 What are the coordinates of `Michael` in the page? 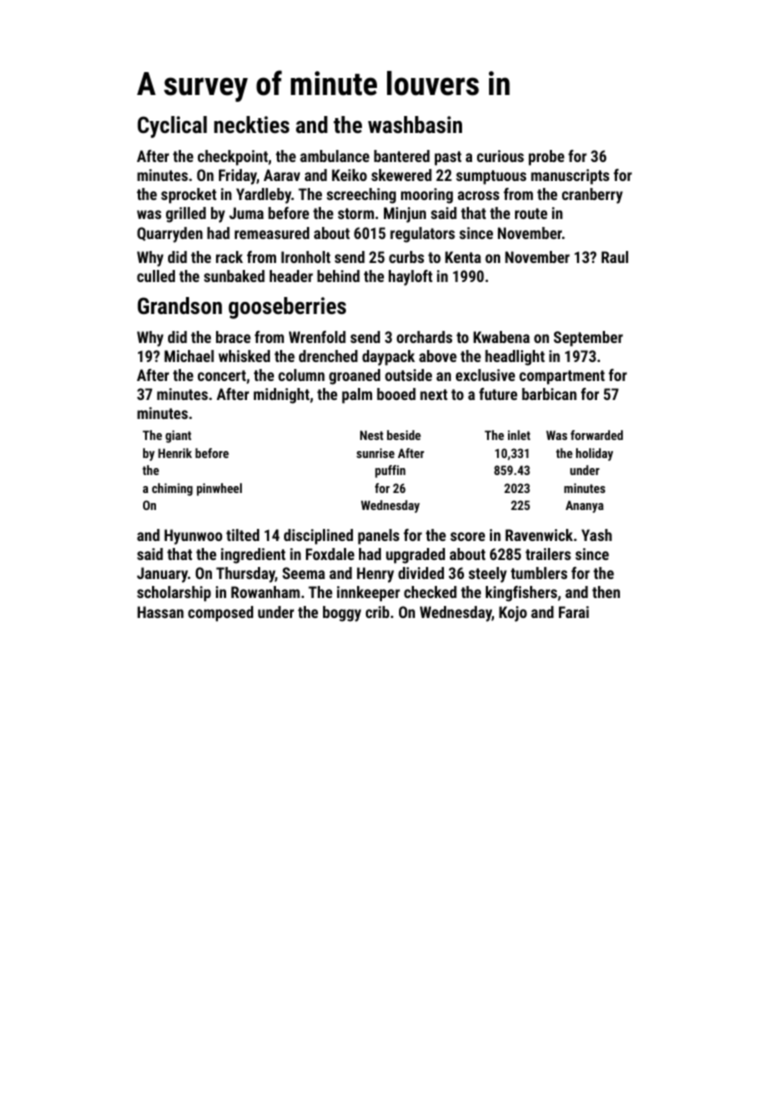 It's located at (189, 356).
